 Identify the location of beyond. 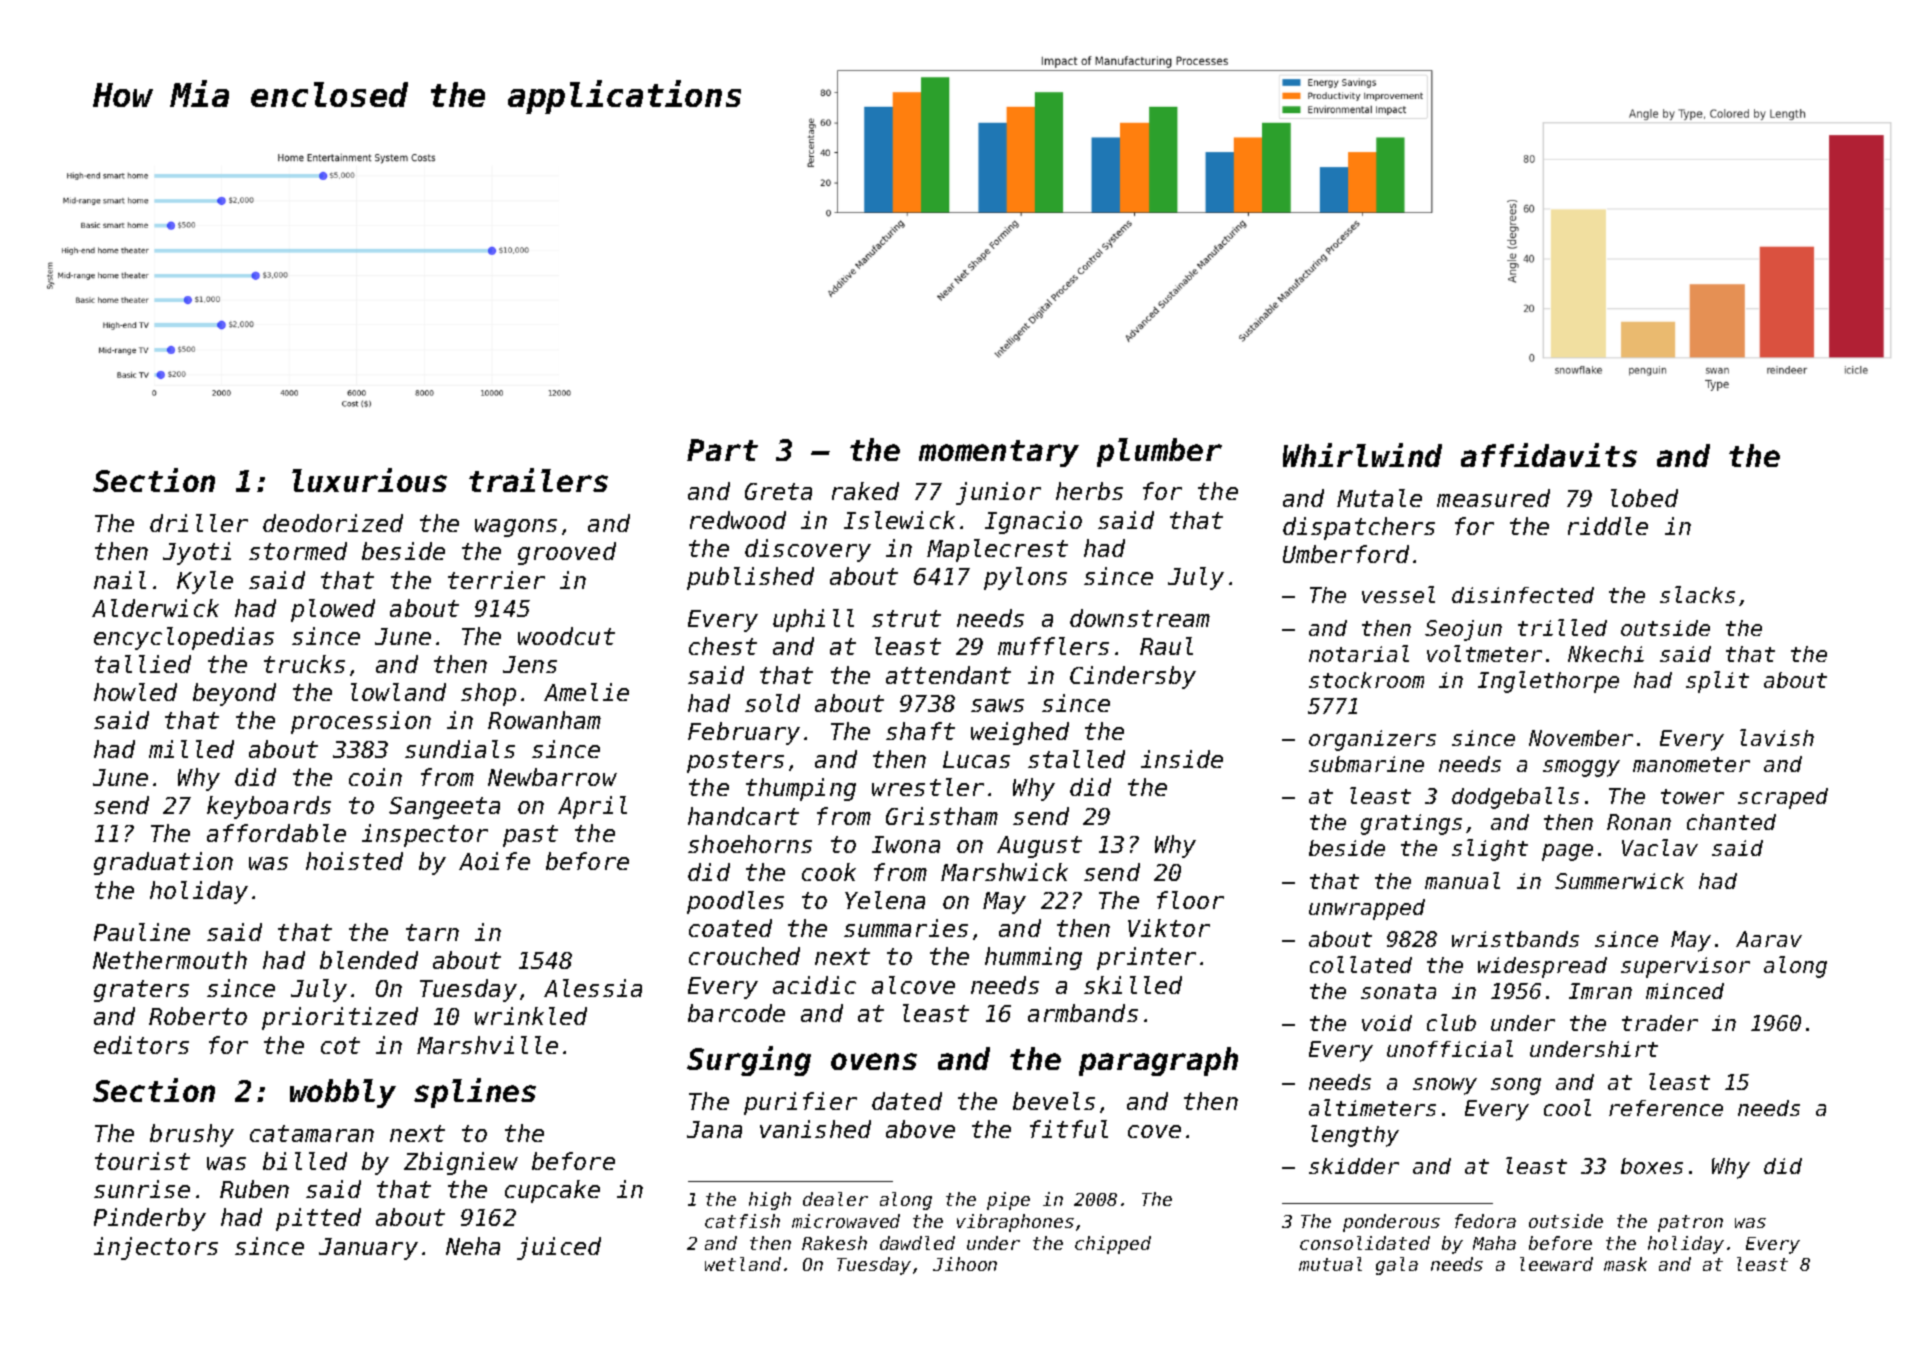
(234, 694).
